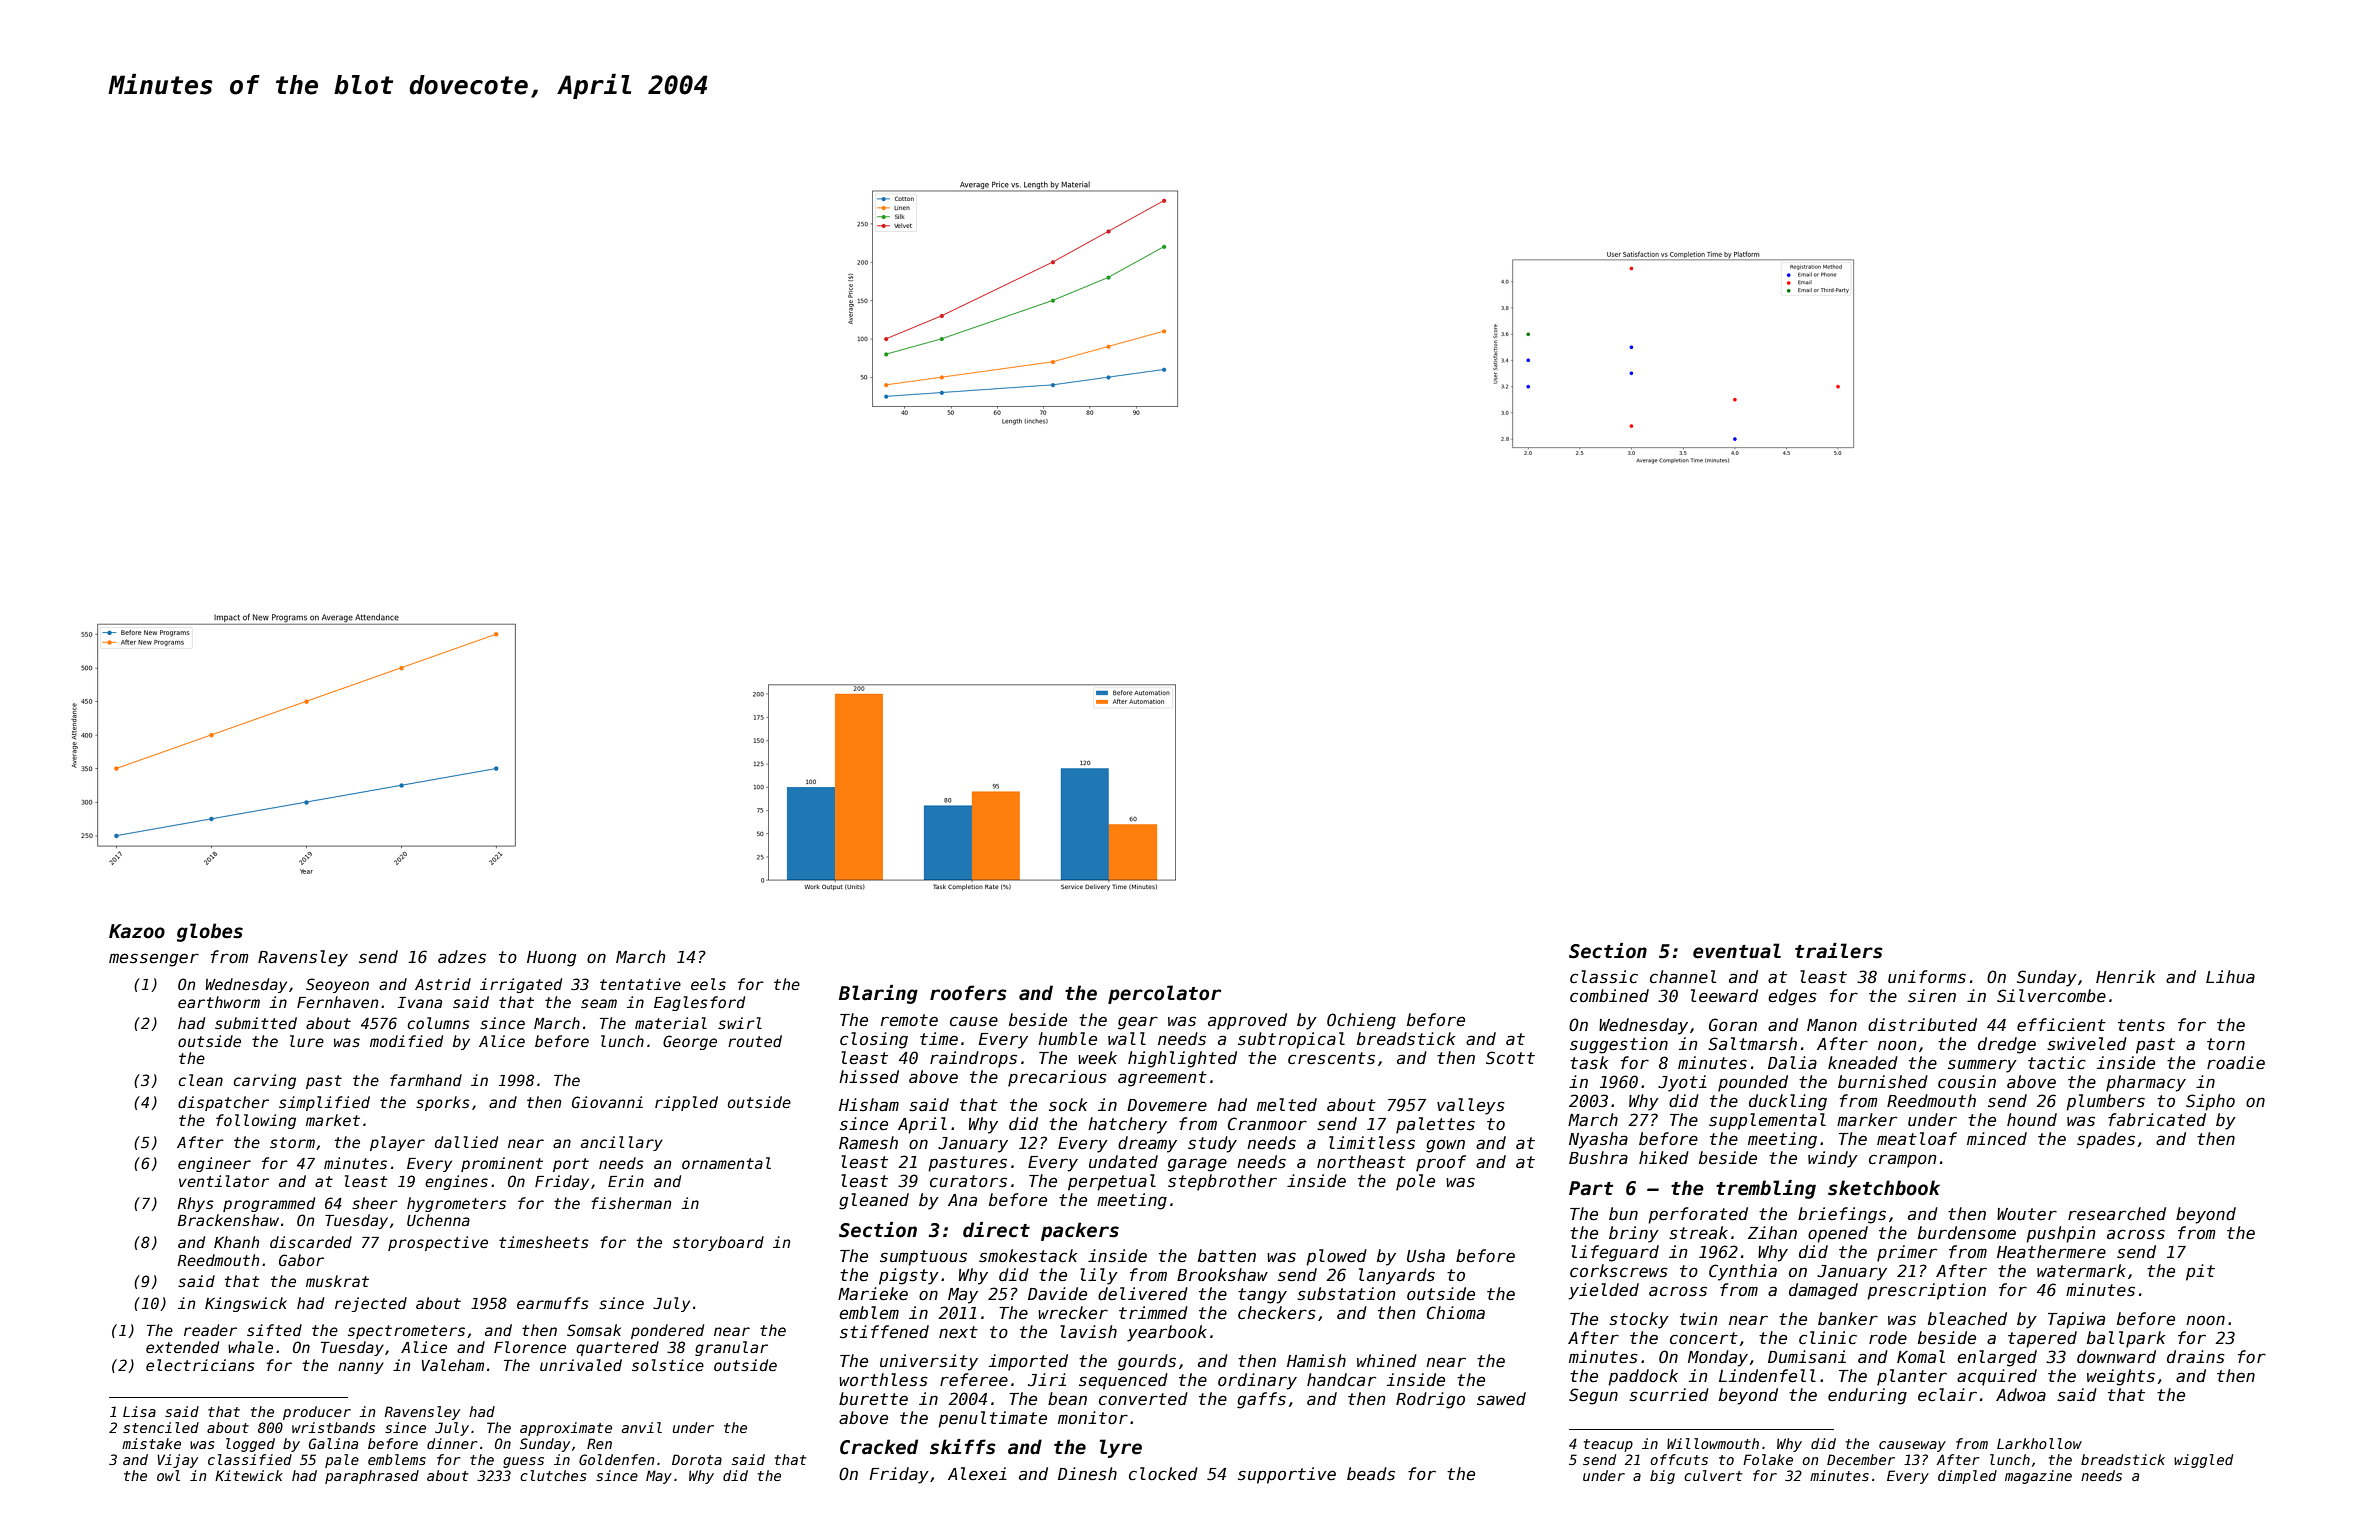 The height and width of the screenshot is (1540, 2380). I want to click on eventual, so click(1737, 951).
